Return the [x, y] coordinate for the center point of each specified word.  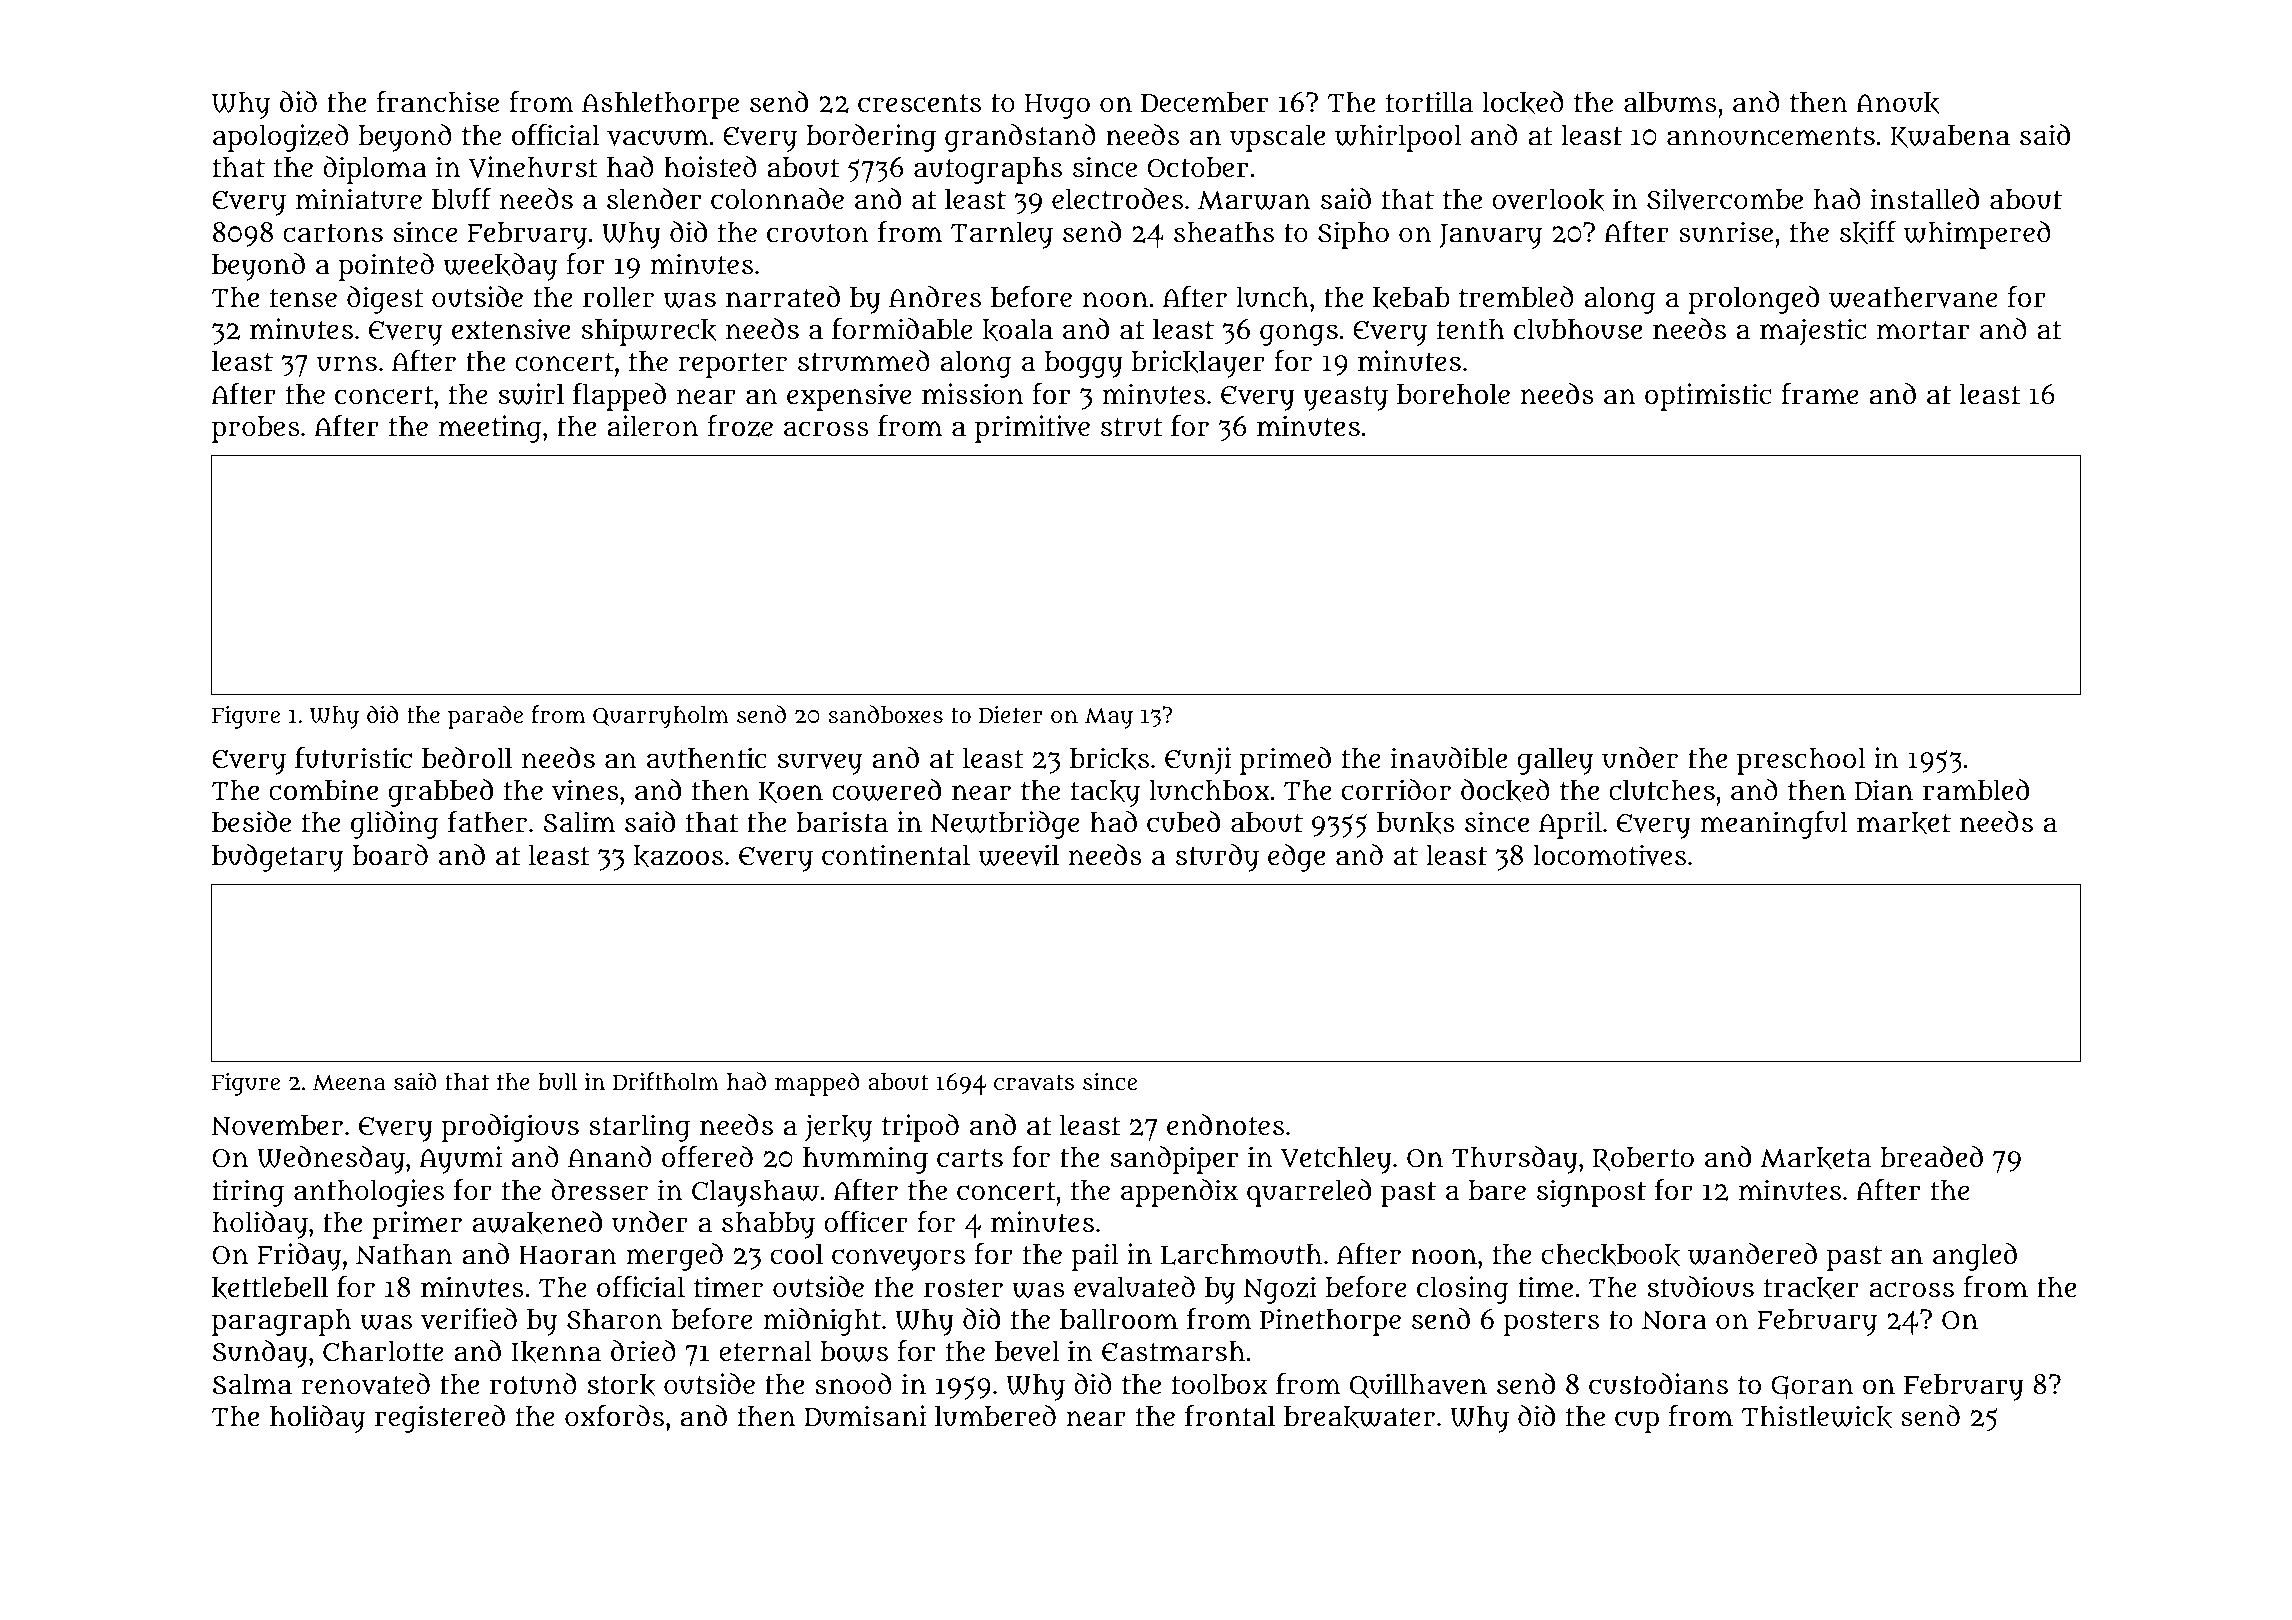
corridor [1396, 790]
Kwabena [1950, 137]
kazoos [678, 856]
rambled [1976, 790]
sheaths [1224, 232]
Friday [299, 1257]
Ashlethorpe [660, 105]
